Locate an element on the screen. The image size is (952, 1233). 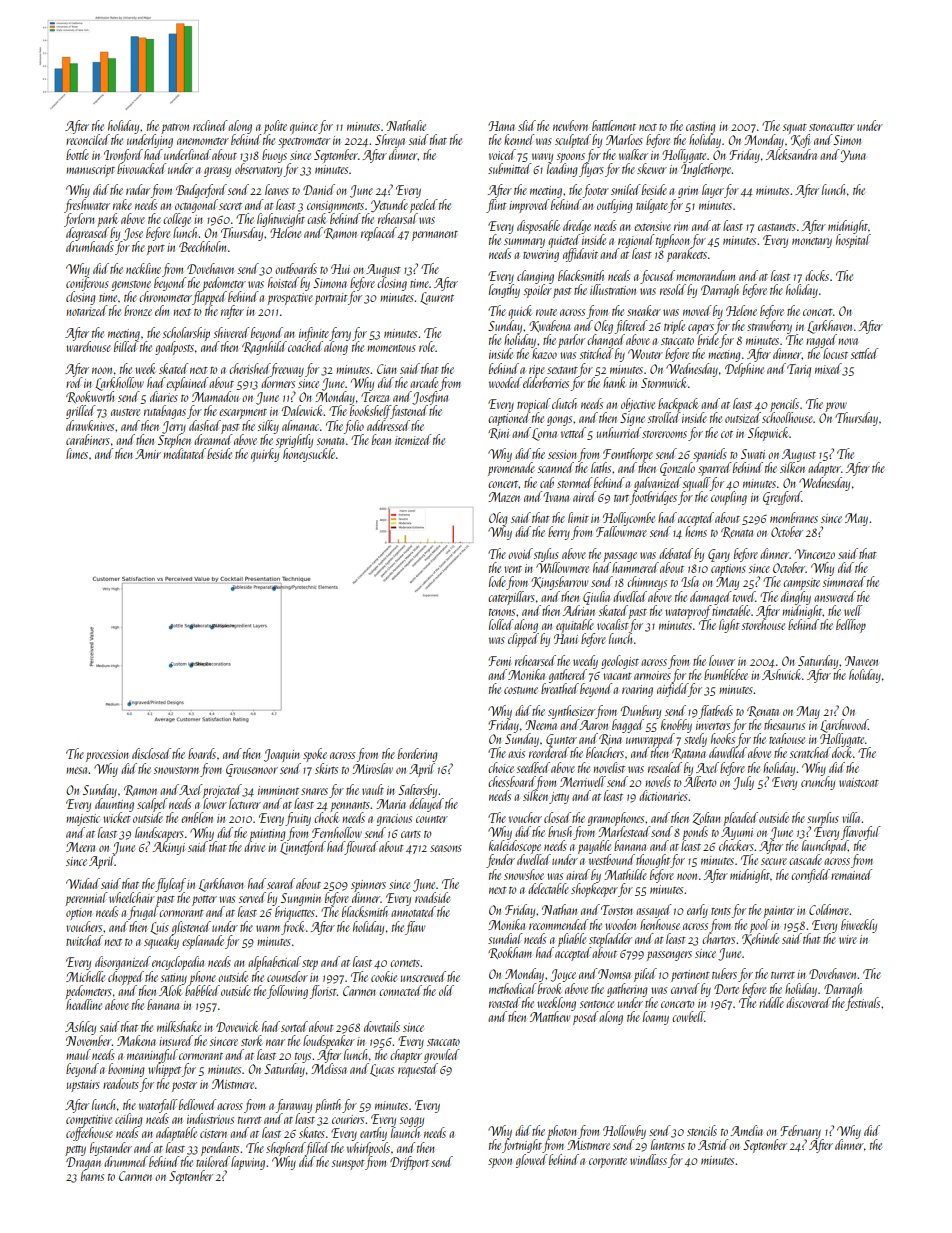
knobby is located at coordinates (676, 726).
